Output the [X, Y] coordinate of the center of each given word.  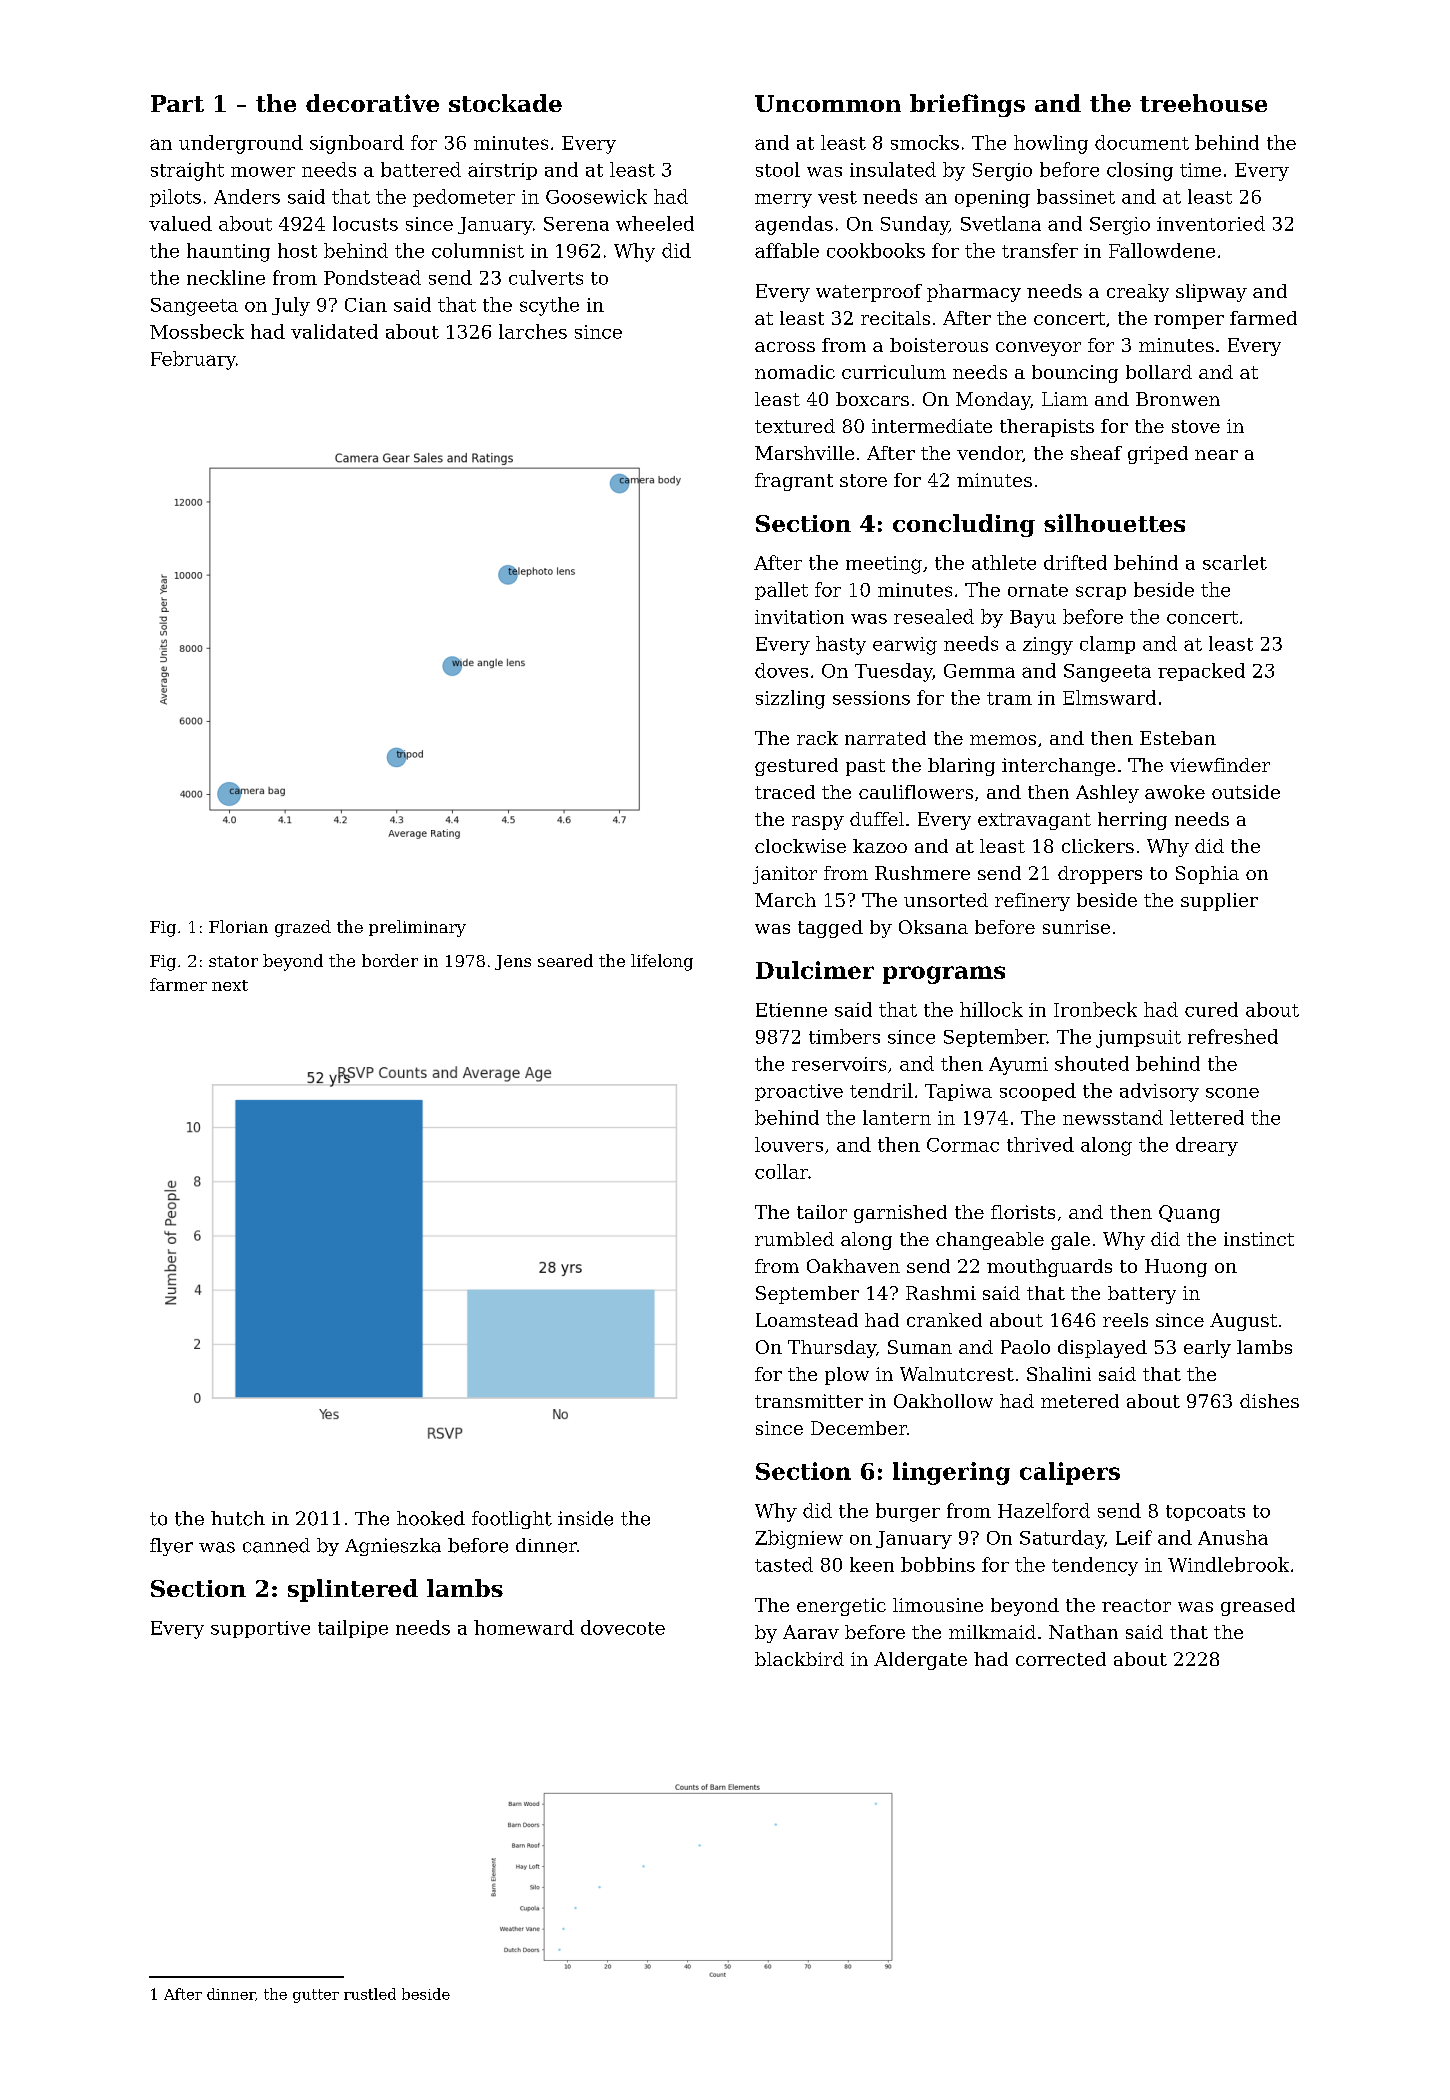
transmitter [809, 1401]
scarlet [1235, 562]
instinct [1259, 1239]
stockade [505, 103]
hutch [238, 1518]
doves [781, 670]
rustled [370, 1994]
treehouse [1203, 103]
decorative [372, 103]
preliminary [417, 928]
